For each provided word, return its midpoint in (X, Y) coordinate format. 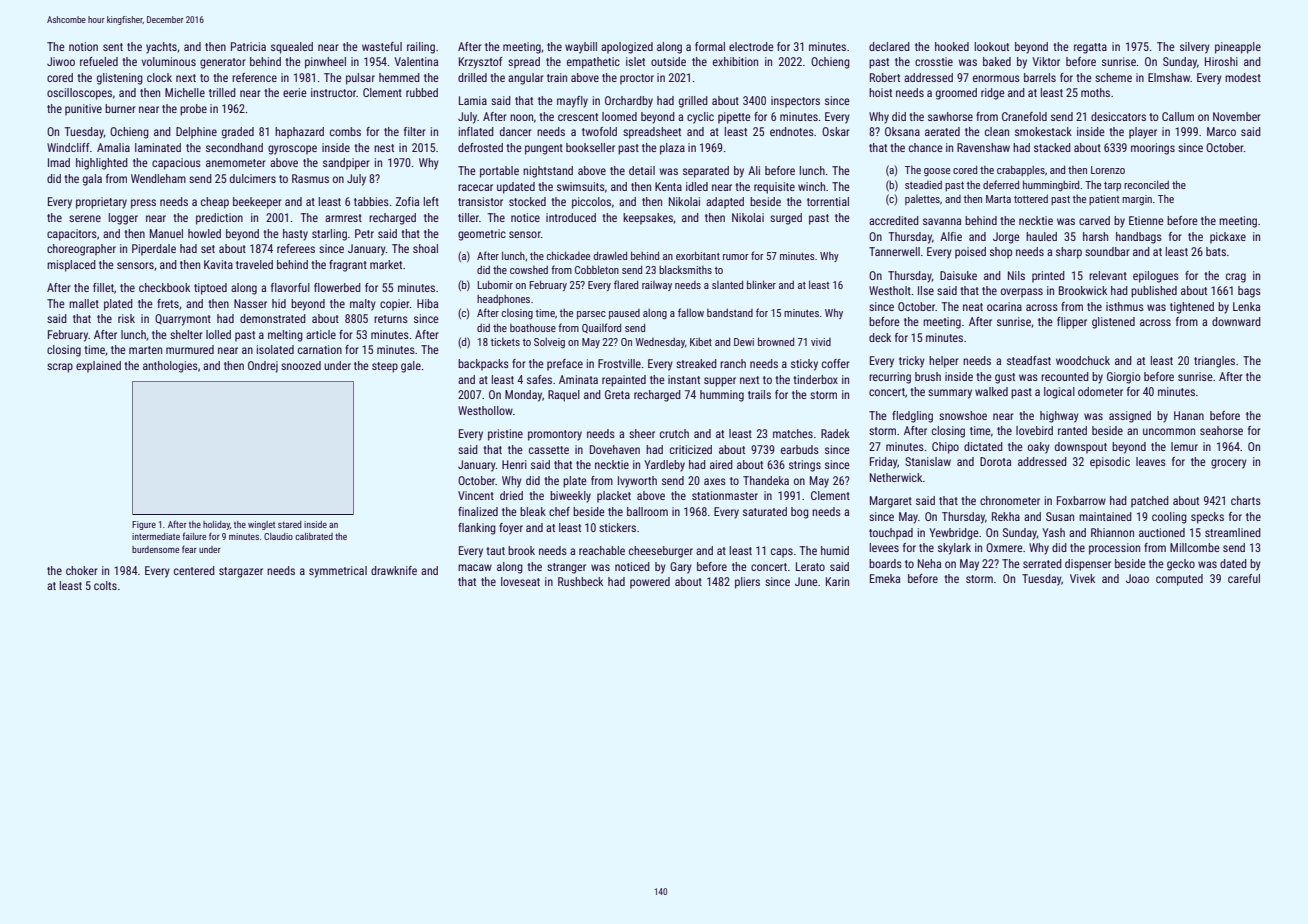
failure (194, 536)
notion (83, 46)
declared (889, 46)
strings (805, 466)
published (1154, 292)
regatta (1090, 48)
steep (385, 367)
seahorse (1221, 430)
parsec (591, 315)
